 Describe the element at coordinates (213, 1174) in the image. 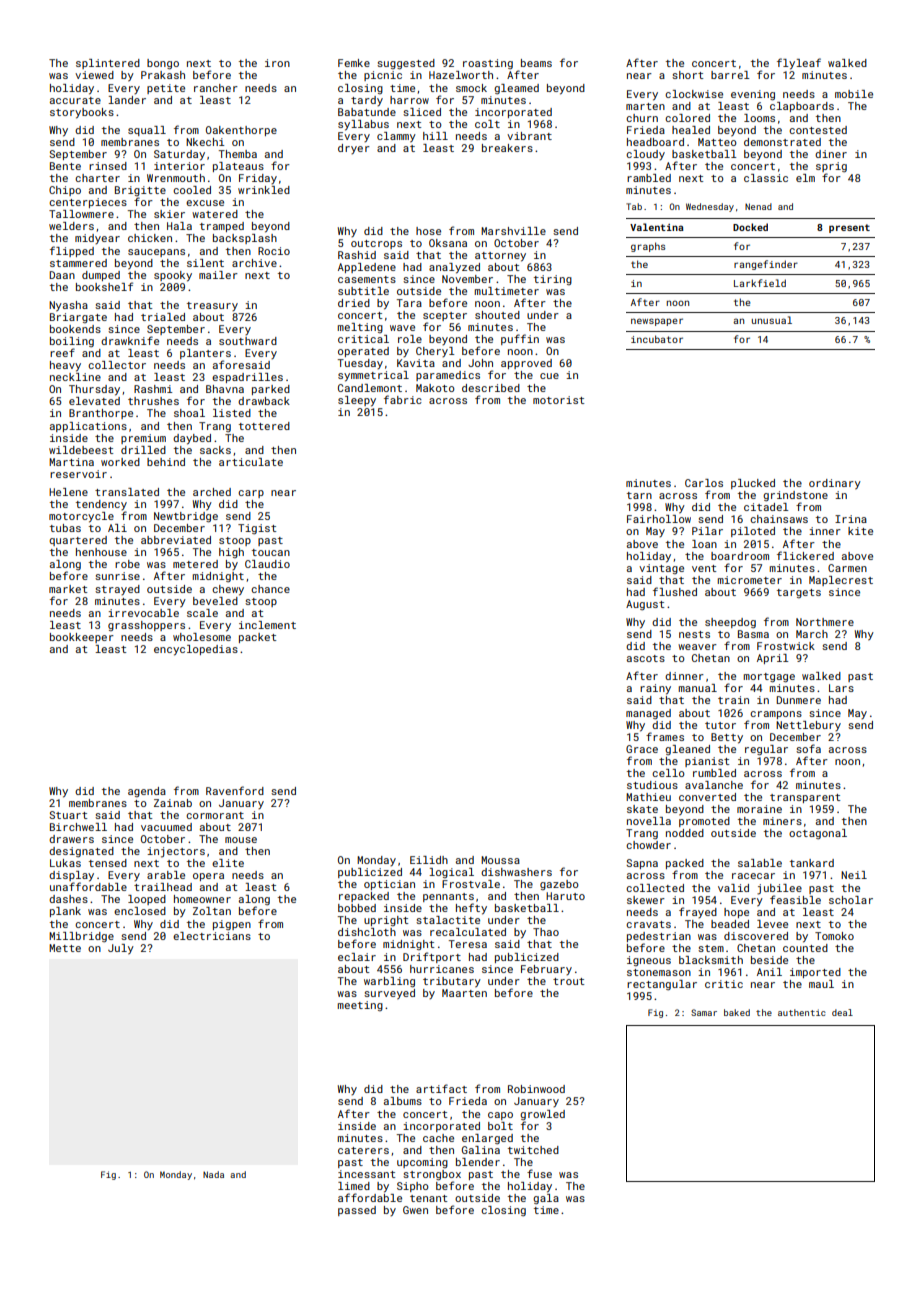

I see `Nada` at that location.
